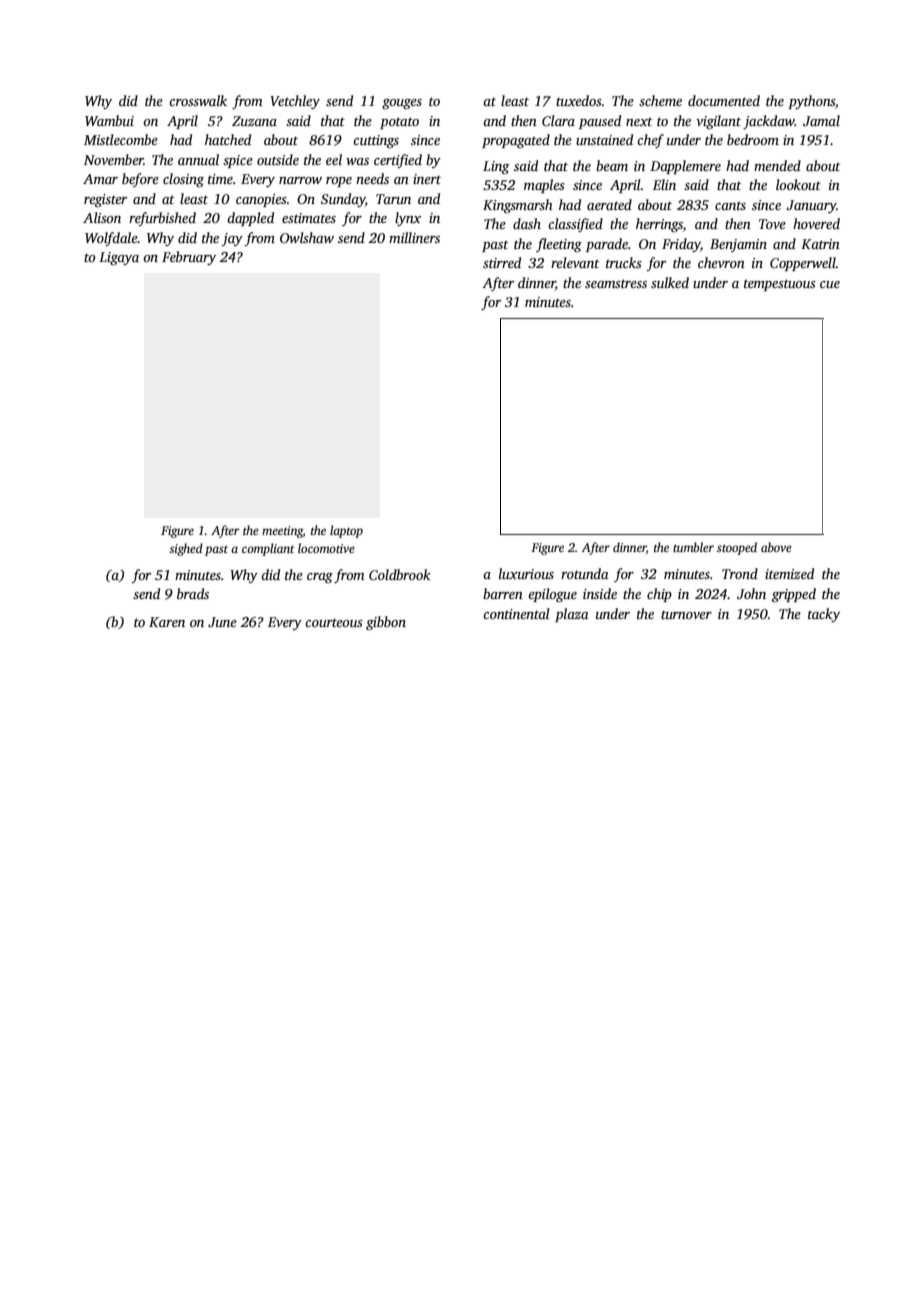 This document has height=1308, width=924. What do you see at coordinates (386, 623) in the document?
I see `gibbon` at bounding box center [386, 623].
